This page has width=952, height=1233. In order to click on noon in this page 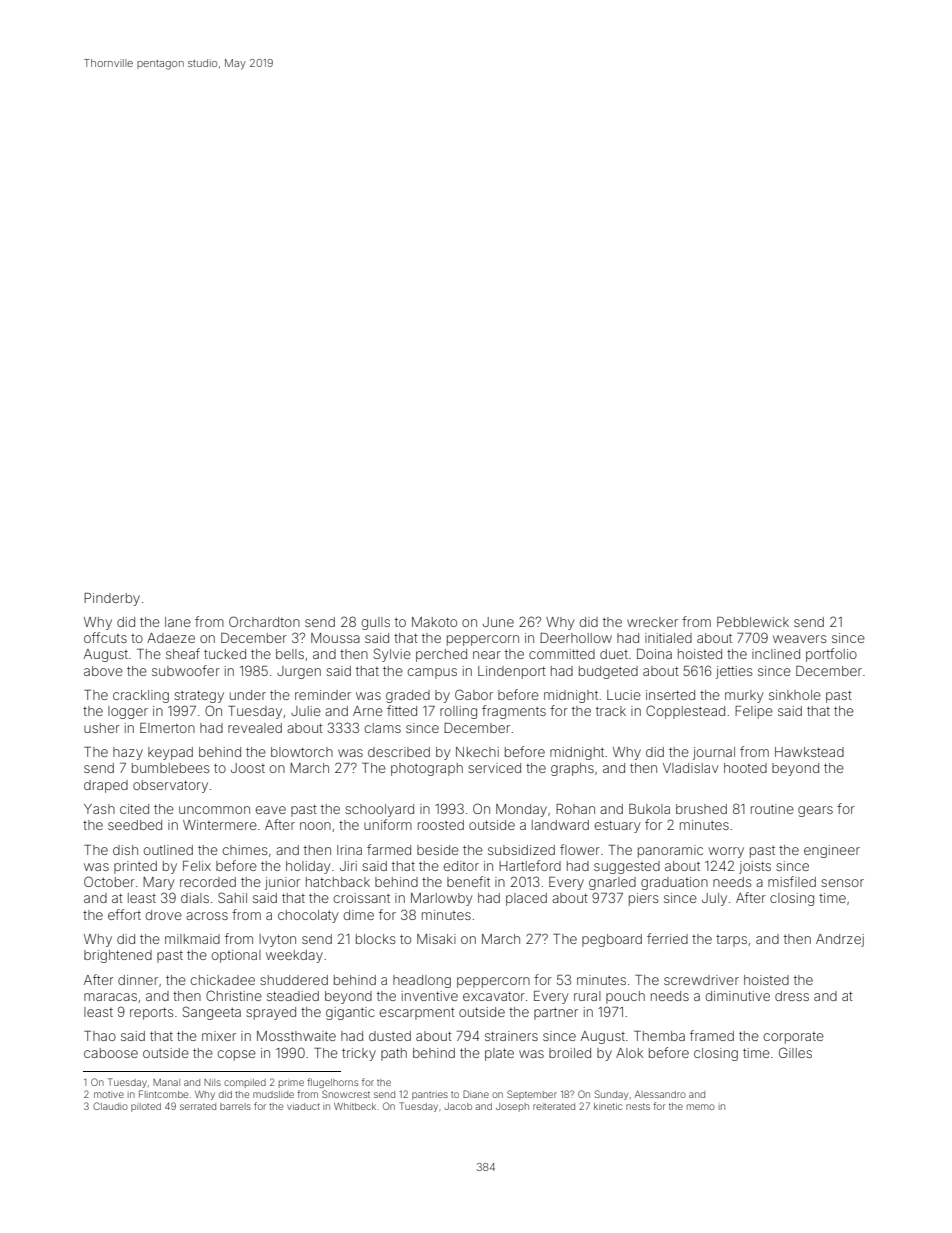, I will do `click(315, 826)`.
